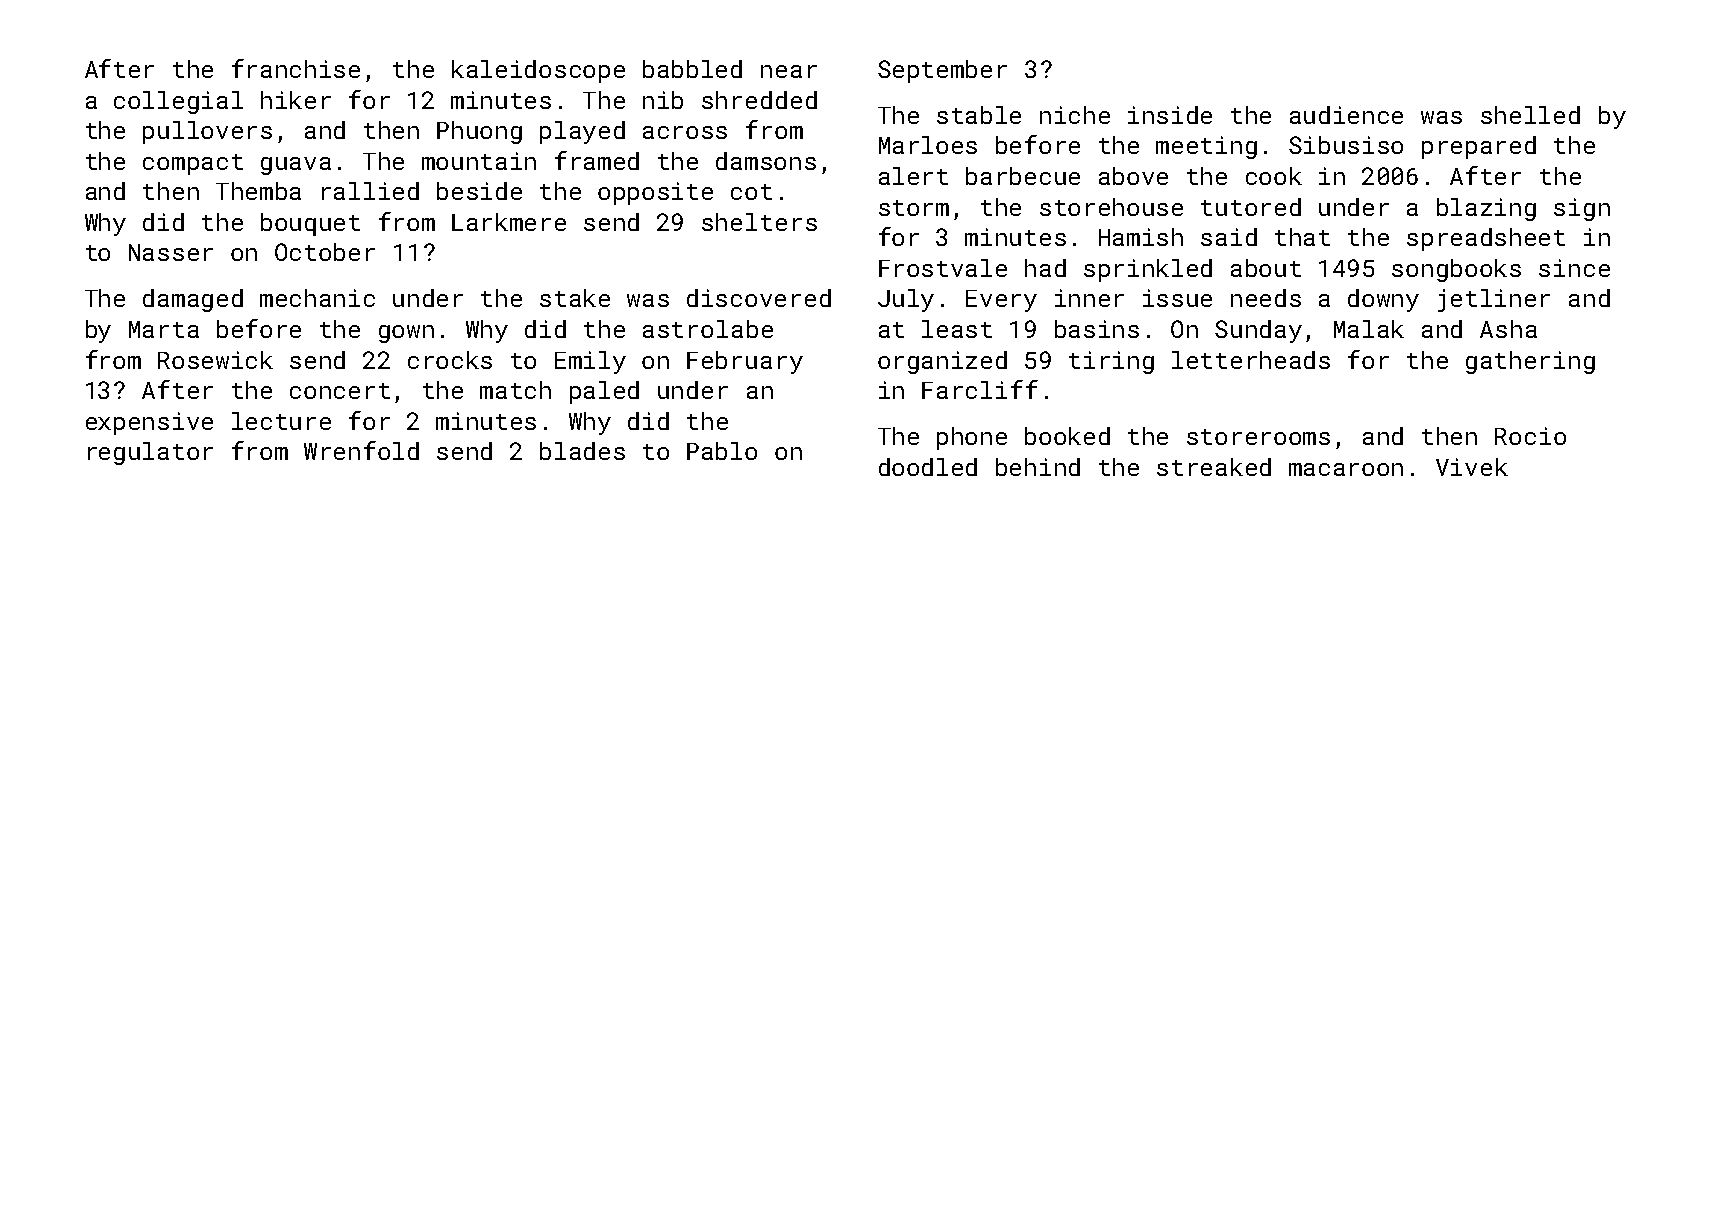 Image resolution: width=1718 pixels, height=1214 pixels. I want to click on Rosewick, so click(215, 360).
